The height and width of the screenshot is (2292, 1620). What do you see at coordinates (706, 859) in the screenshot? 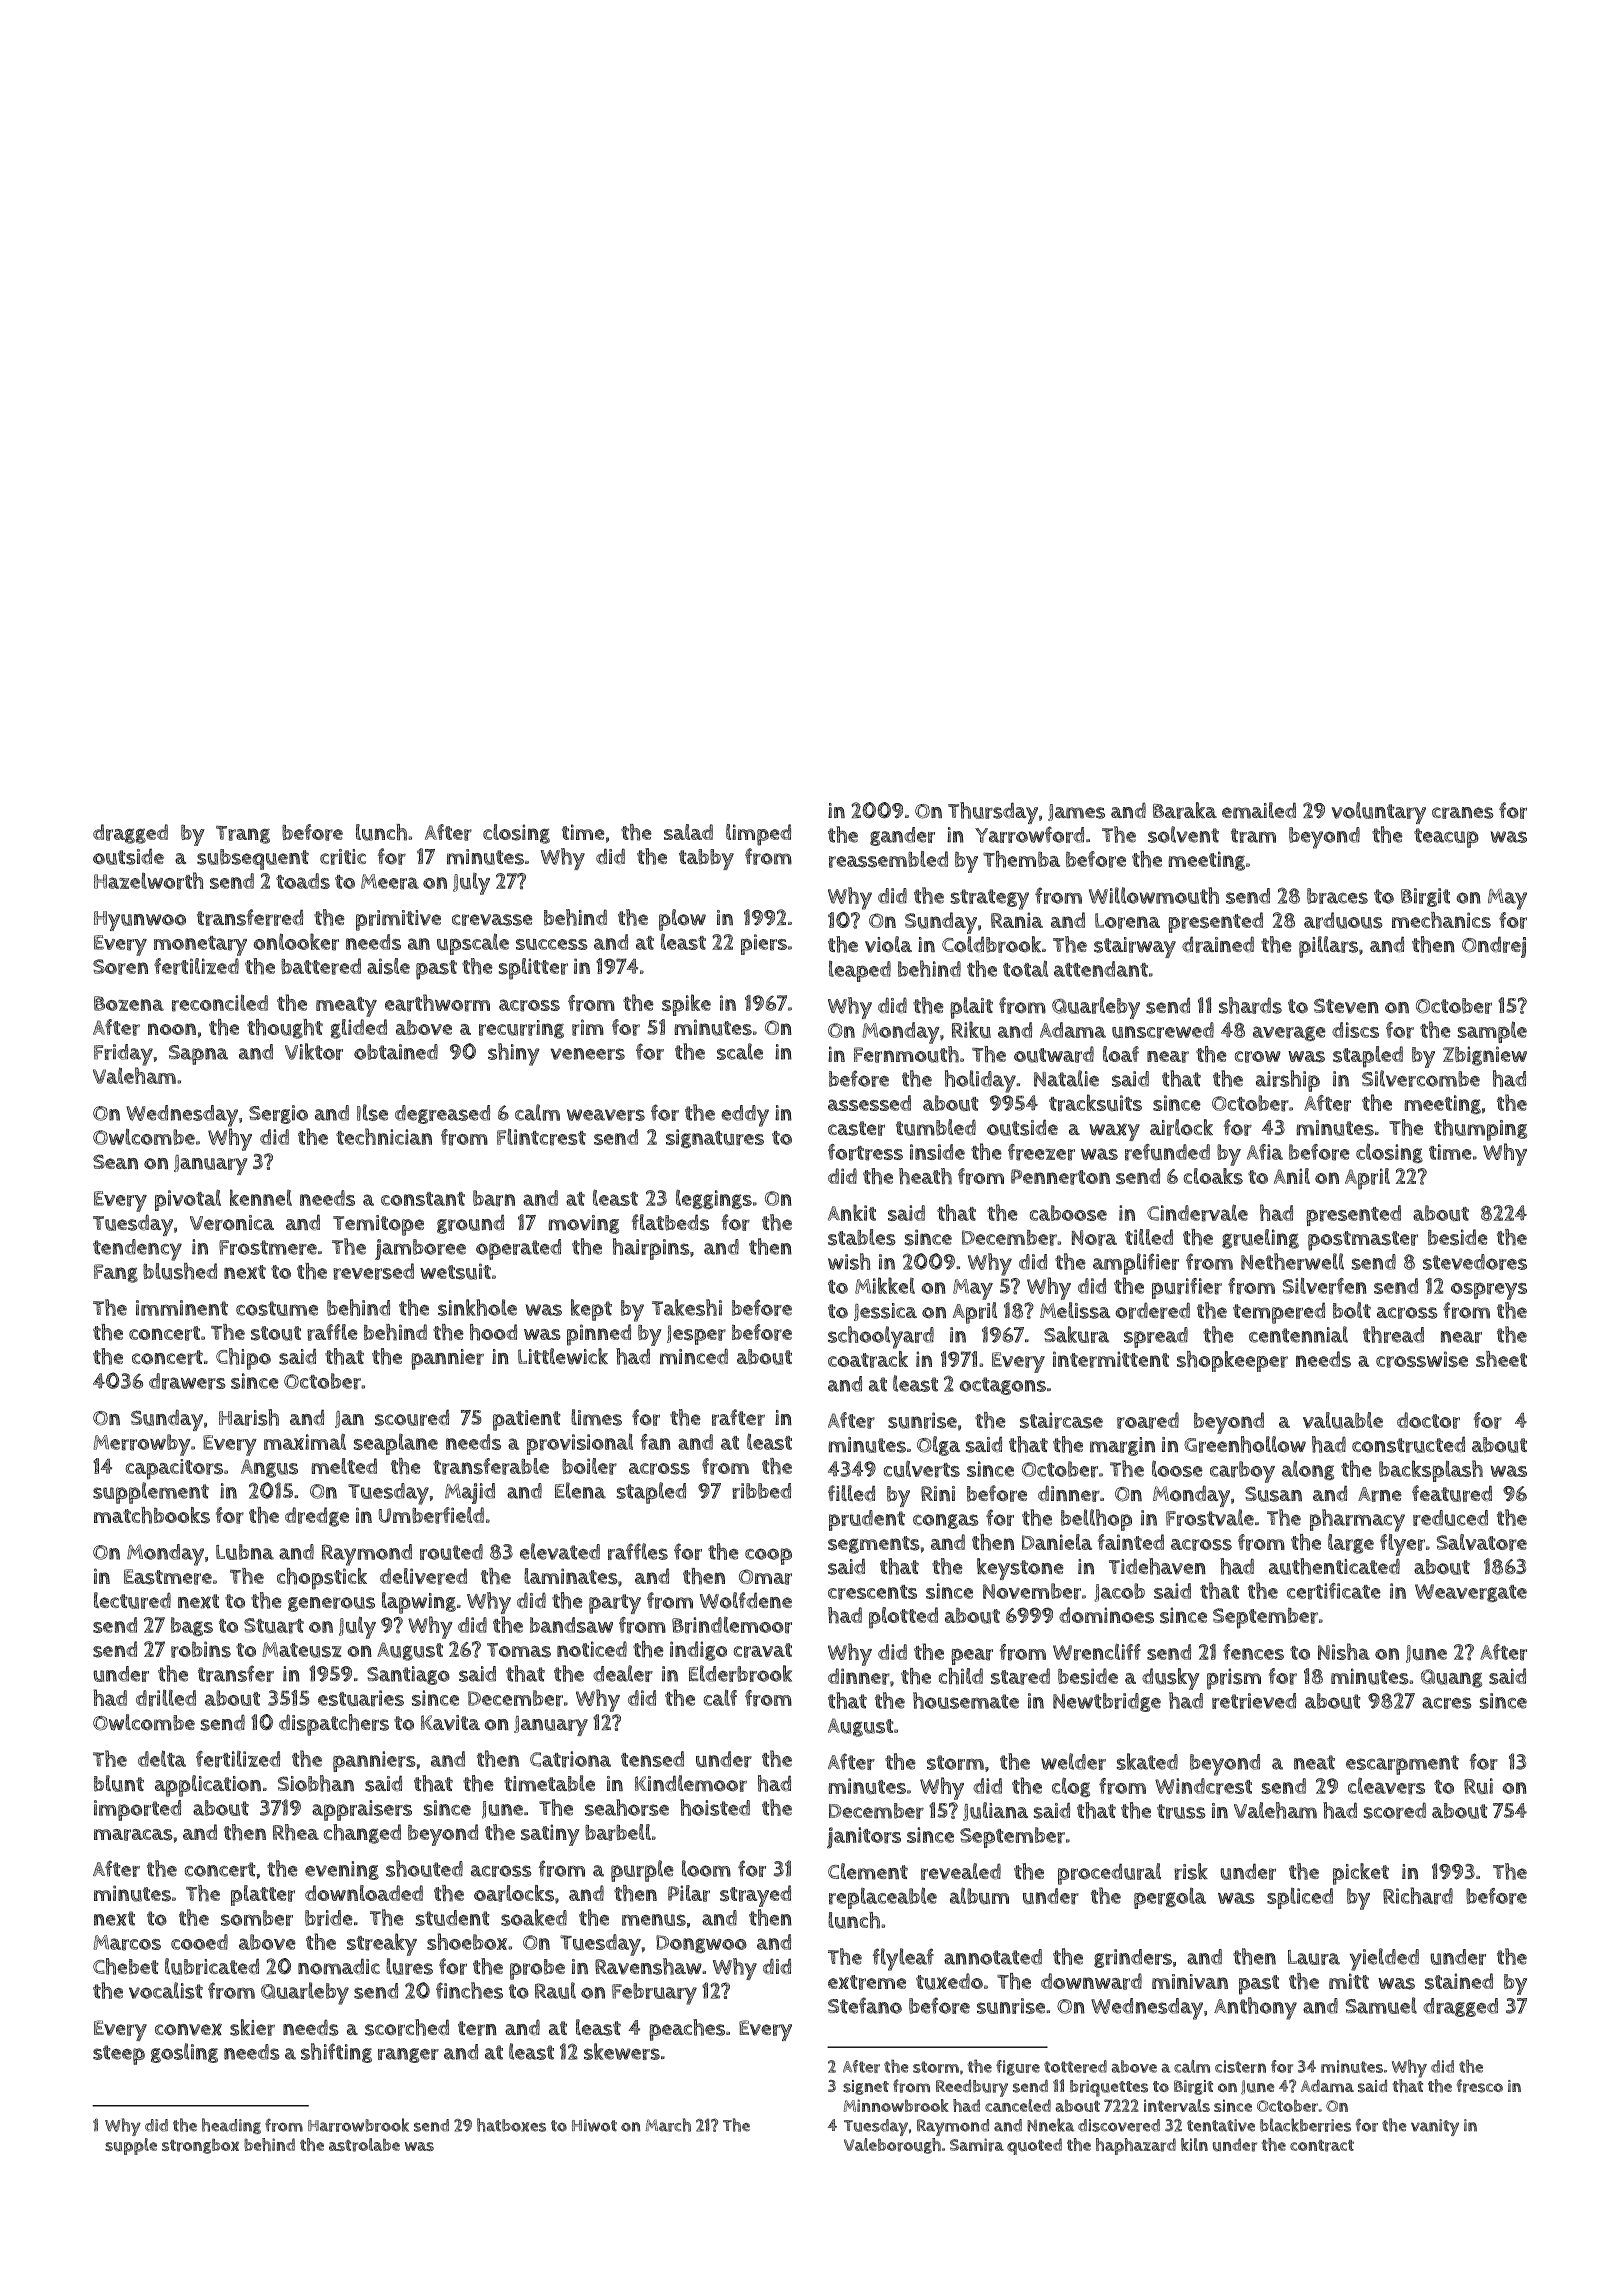
I see `tabby` at bounding box center [706, 859].
